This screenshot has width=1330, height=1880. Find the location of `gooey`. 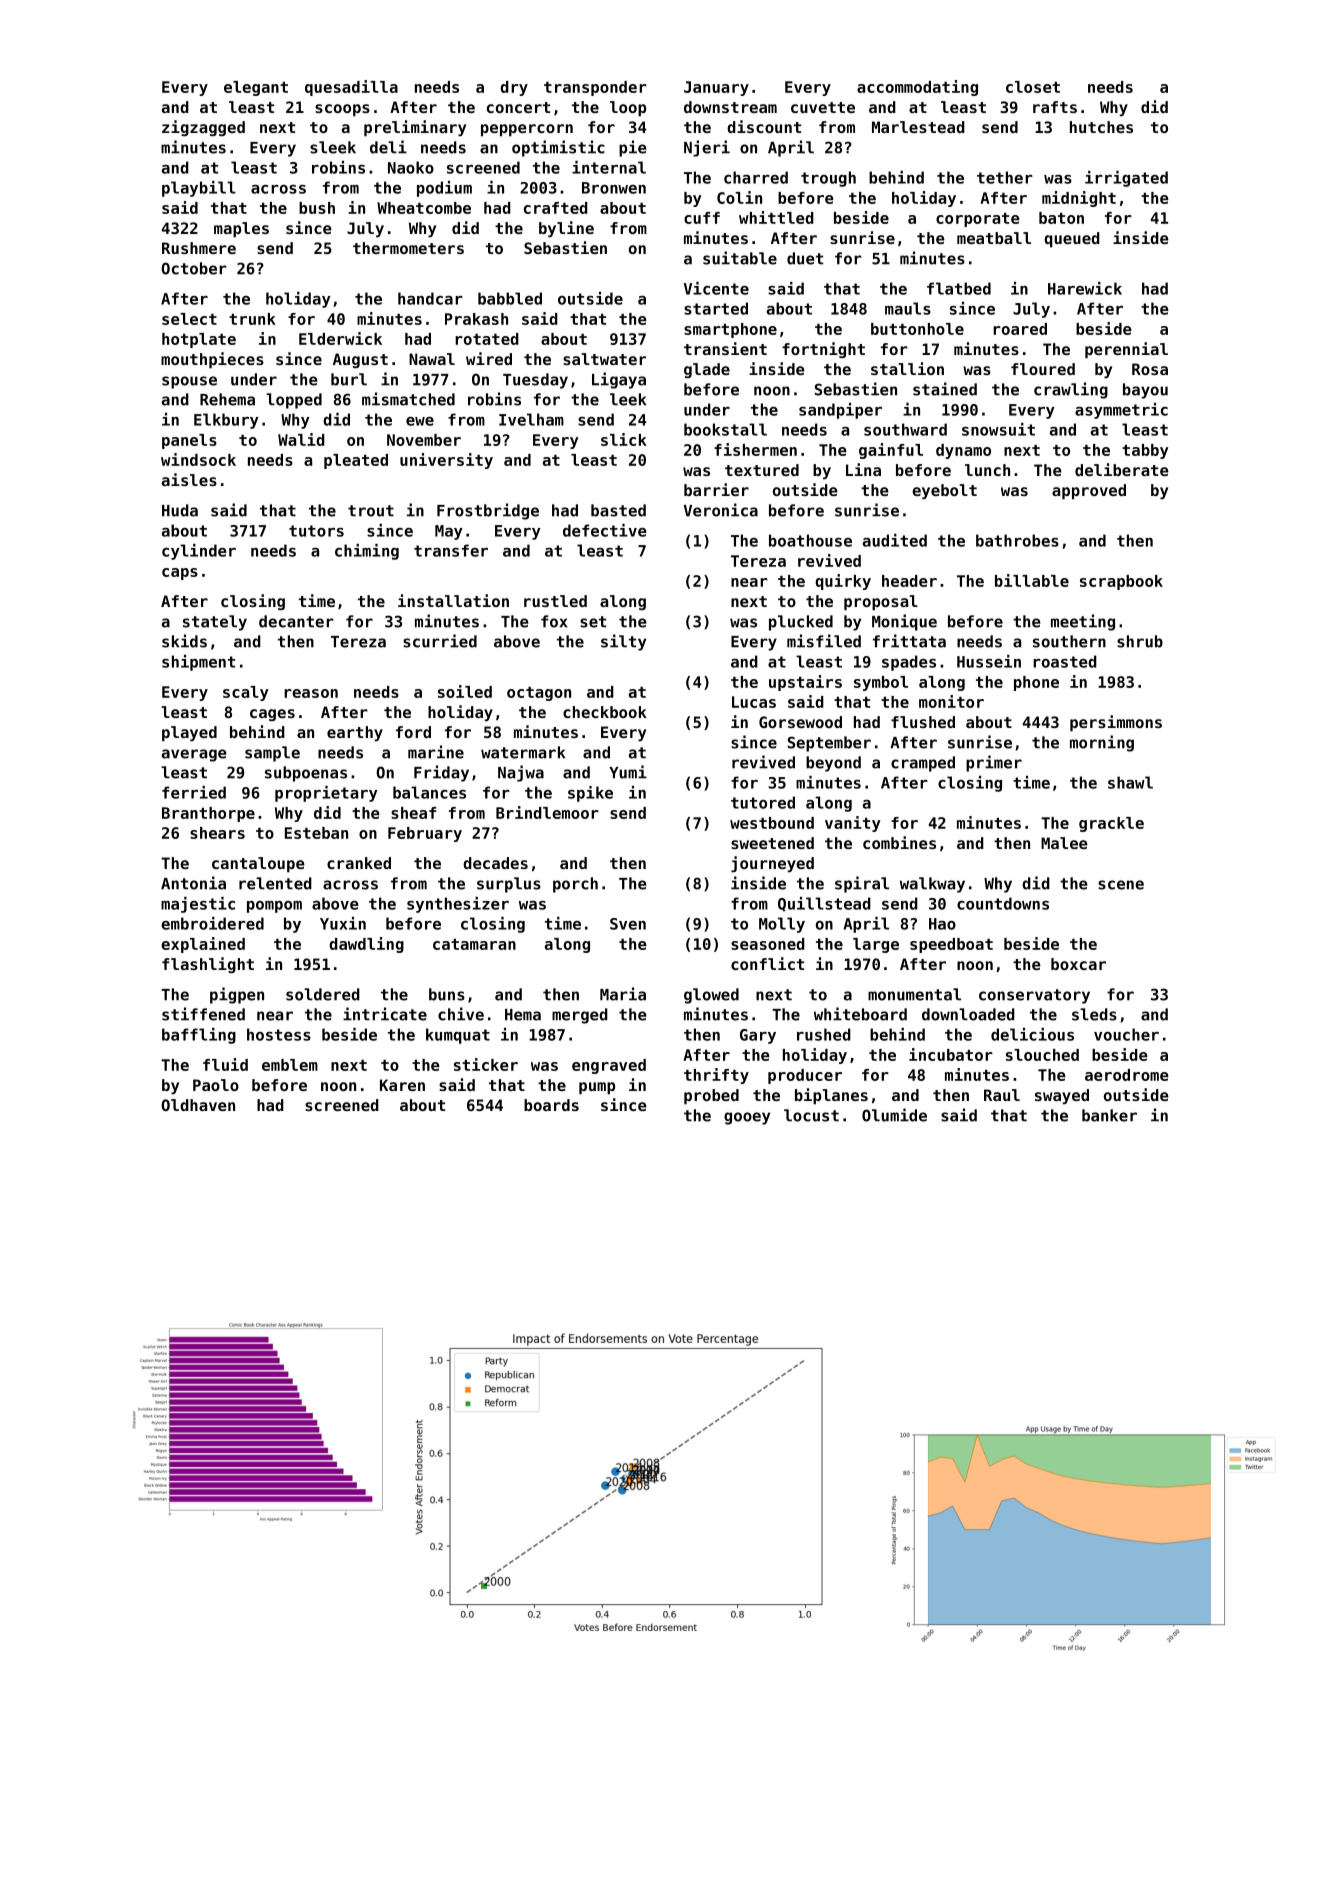

gooey is located at coordinates (747, 1118).
